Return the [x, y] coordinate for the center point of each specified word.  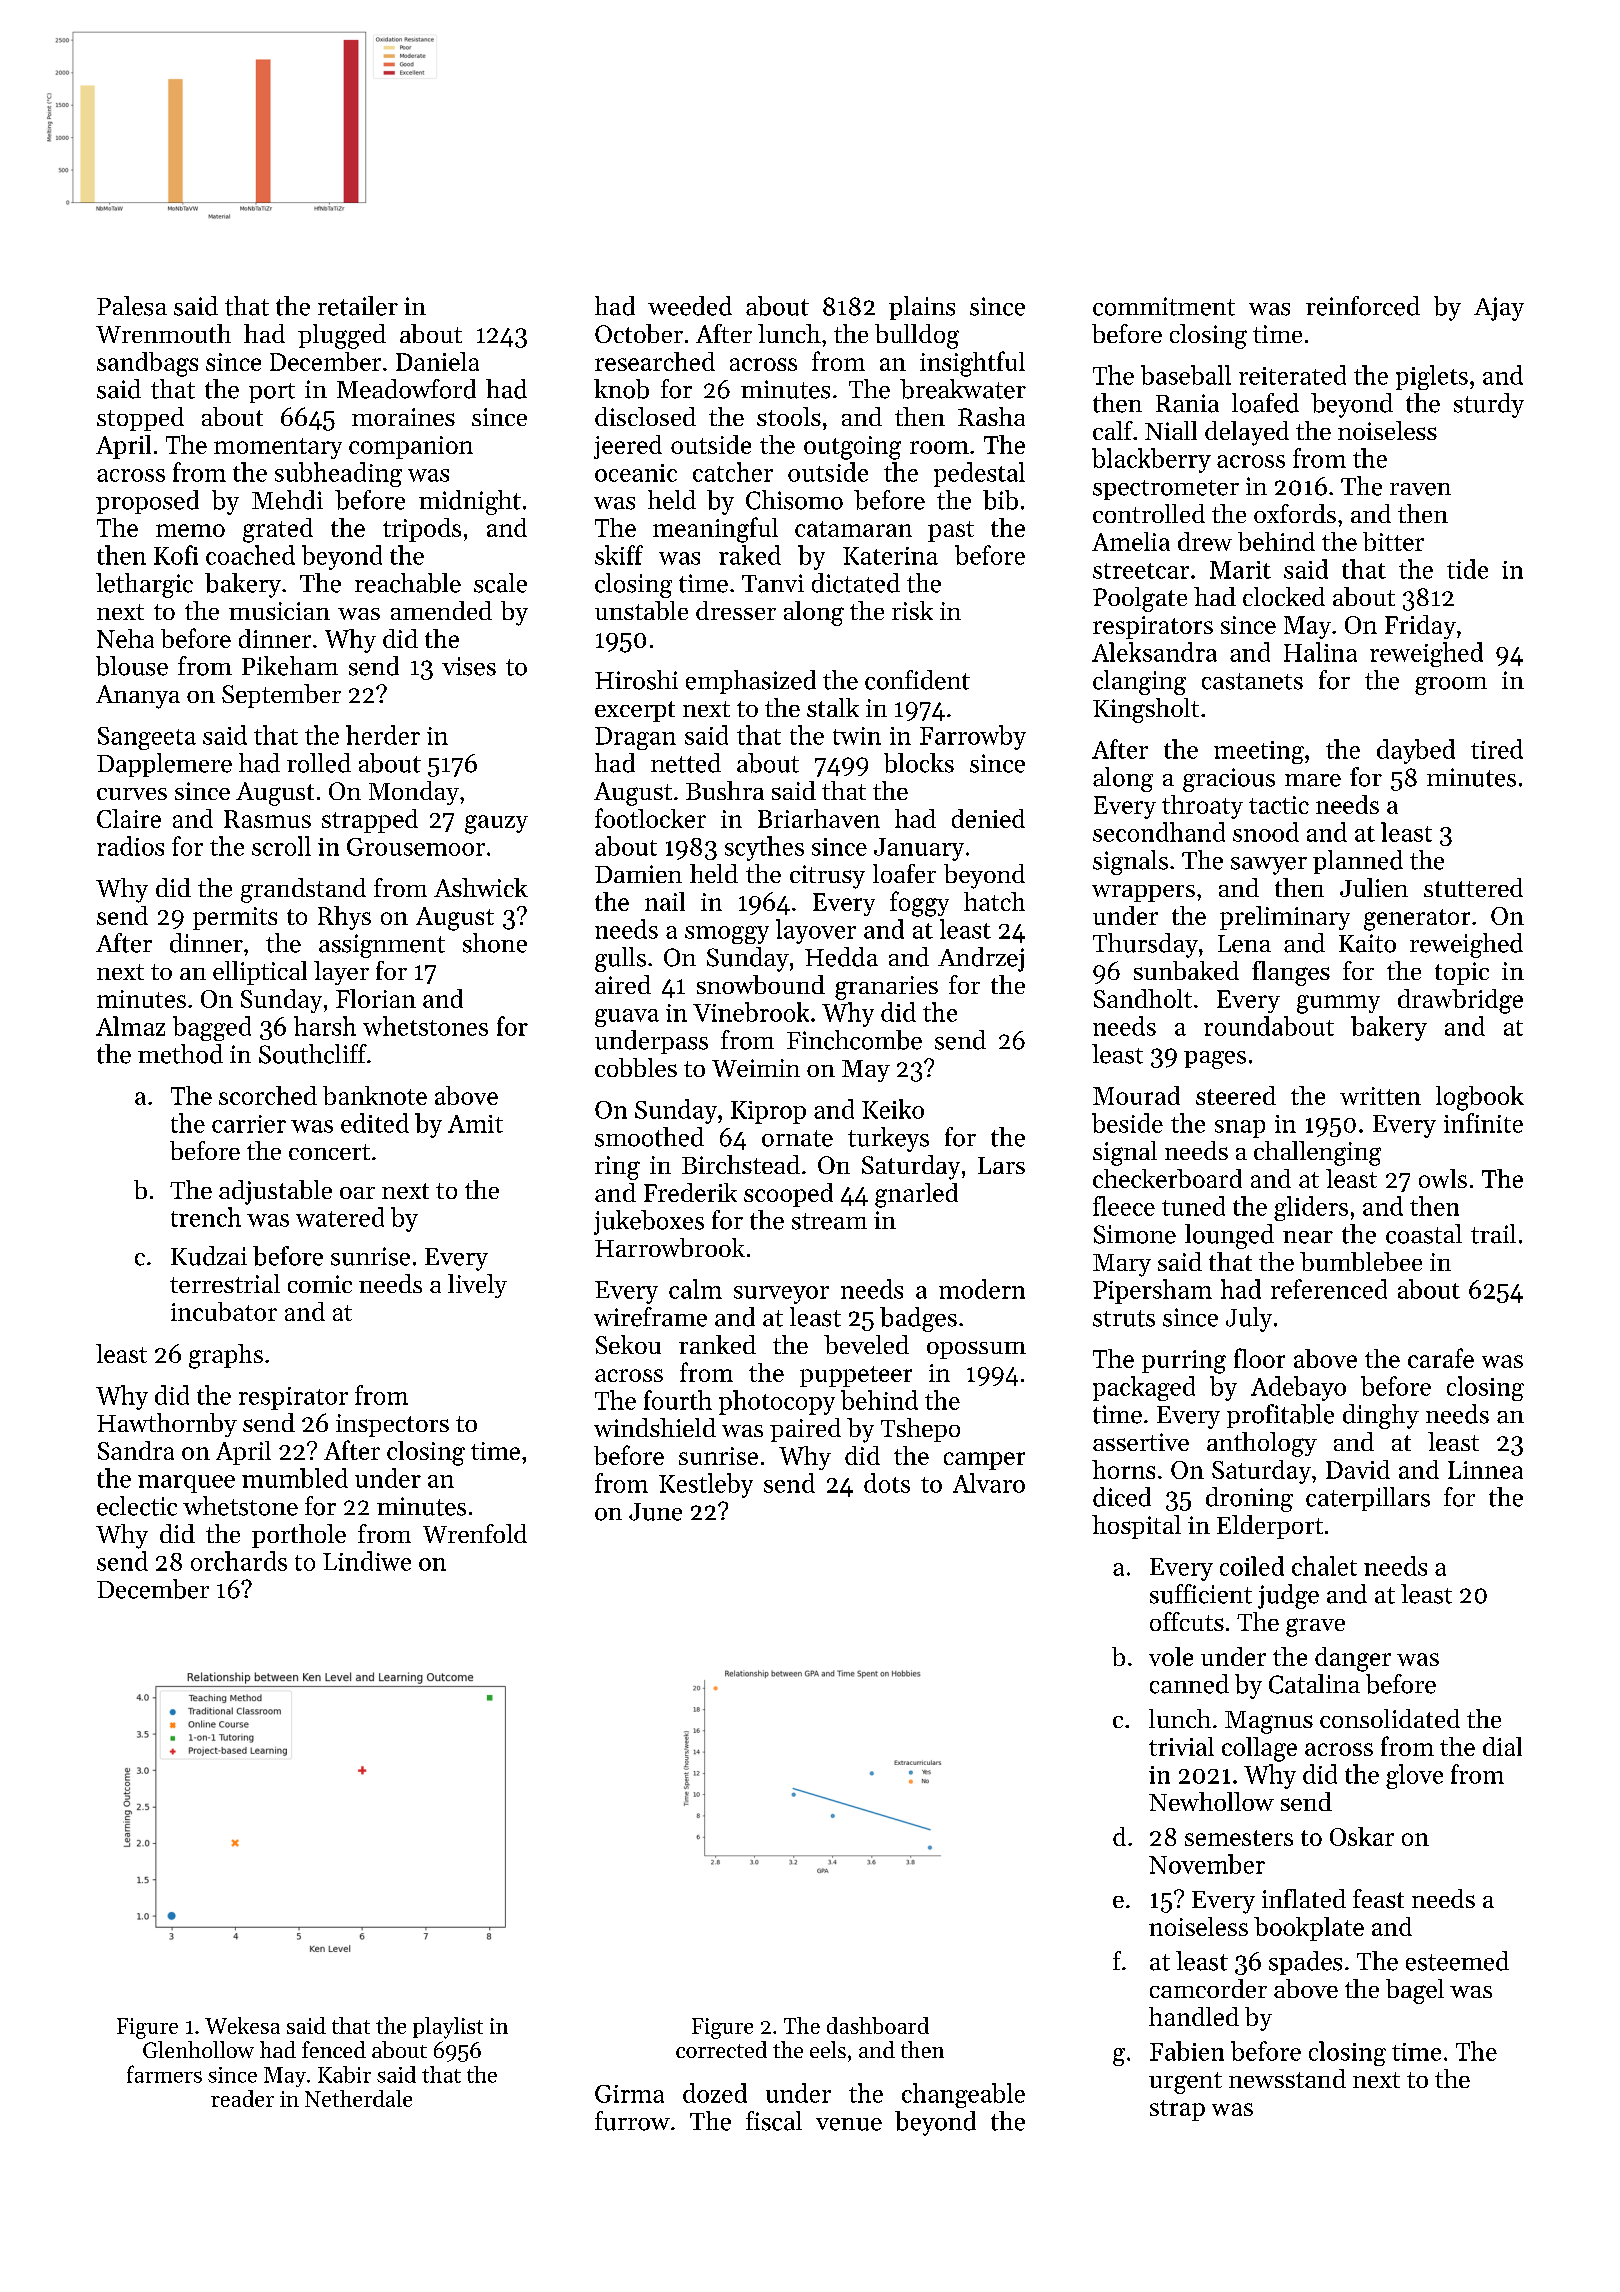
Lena [1244, 944]
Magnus [1269, 1722]
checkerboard [1167, 1178]
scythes [764, 848]
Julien [1374, 887]
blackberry [1151, 460]
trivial [1181, 1746]
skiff [619, 555]
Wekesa [242, 2025]
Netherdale [358, 2098]
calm [695, 1289]
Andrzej [981, 959]
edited [375, 1123]
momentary [278, 448]
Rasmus [267, 819]
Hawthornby [167, 1425]
